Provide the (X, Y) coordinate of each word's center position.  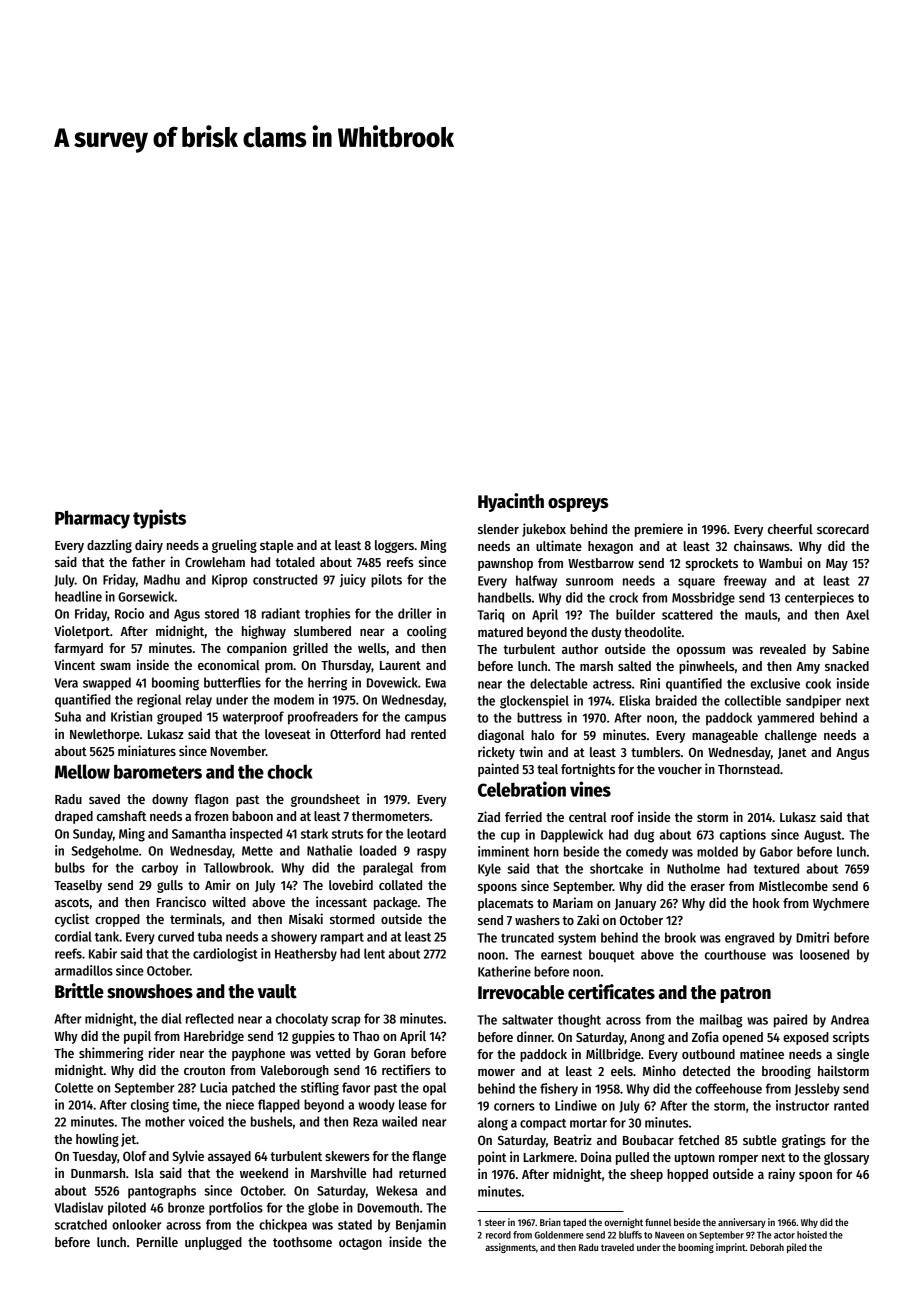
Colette (74, 1087)
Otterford (355, 734)
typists (159, 519)
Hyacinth (511, 502)
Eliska (635, 700)
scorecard (843, 529)
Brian (550, 1222)
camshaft (121, 816)
